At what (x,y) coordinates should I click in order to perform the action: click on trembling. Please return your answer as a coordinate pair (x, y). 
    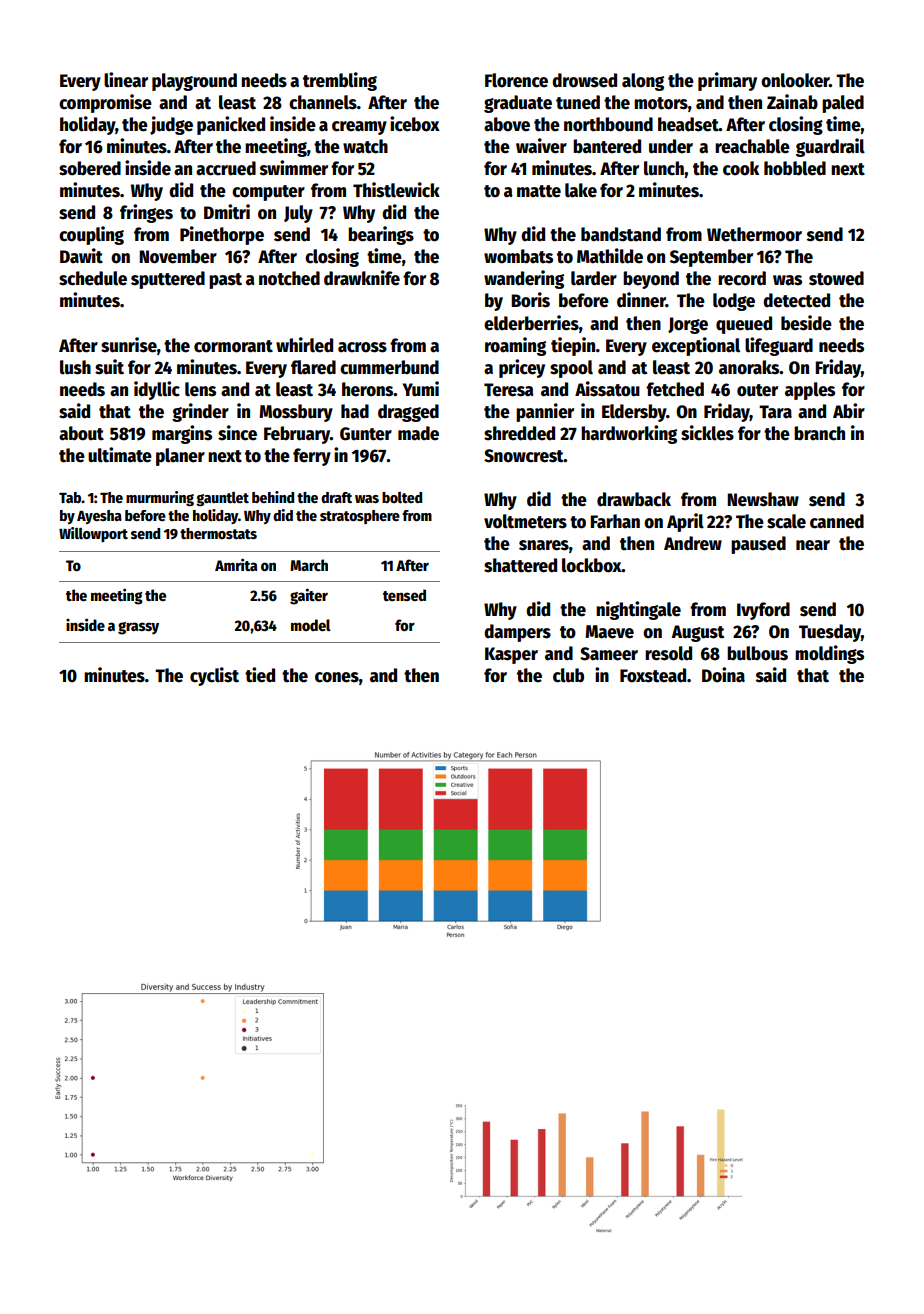
    Looking at the image, I should click on (340, 81).
